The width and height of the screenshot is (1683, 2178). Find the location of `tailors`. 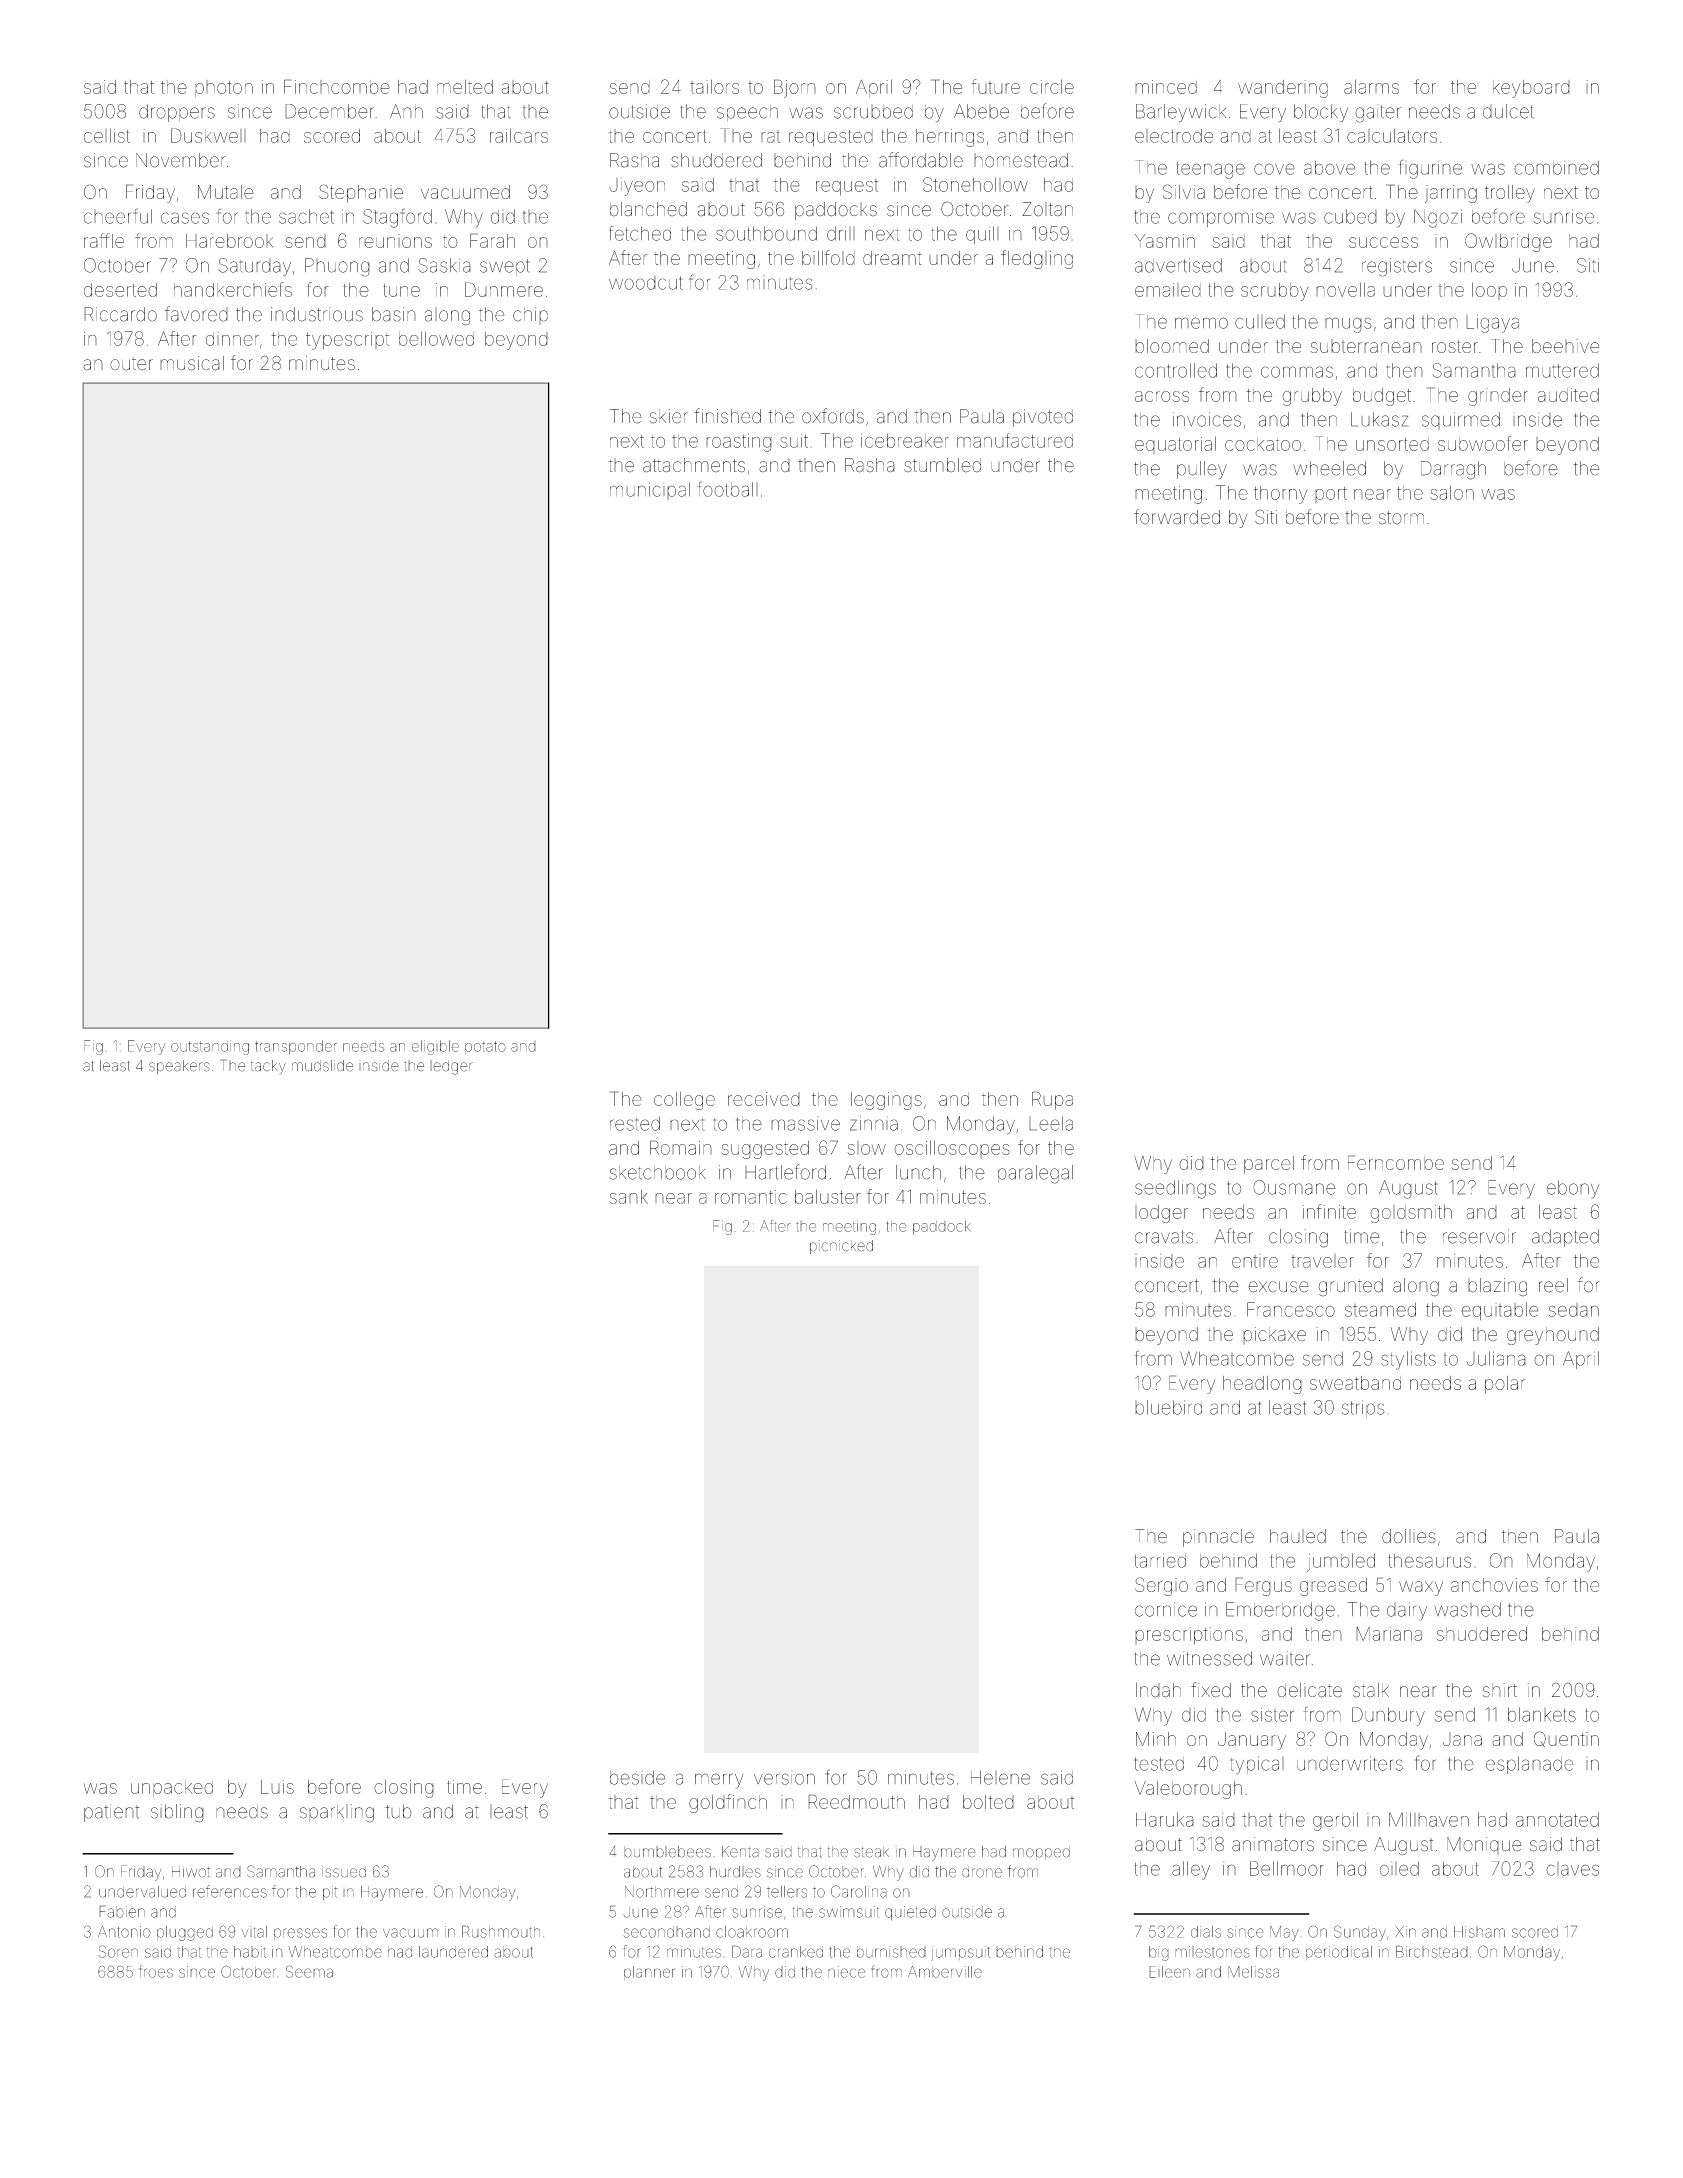

tailors is located at coordinates (714, 86).
